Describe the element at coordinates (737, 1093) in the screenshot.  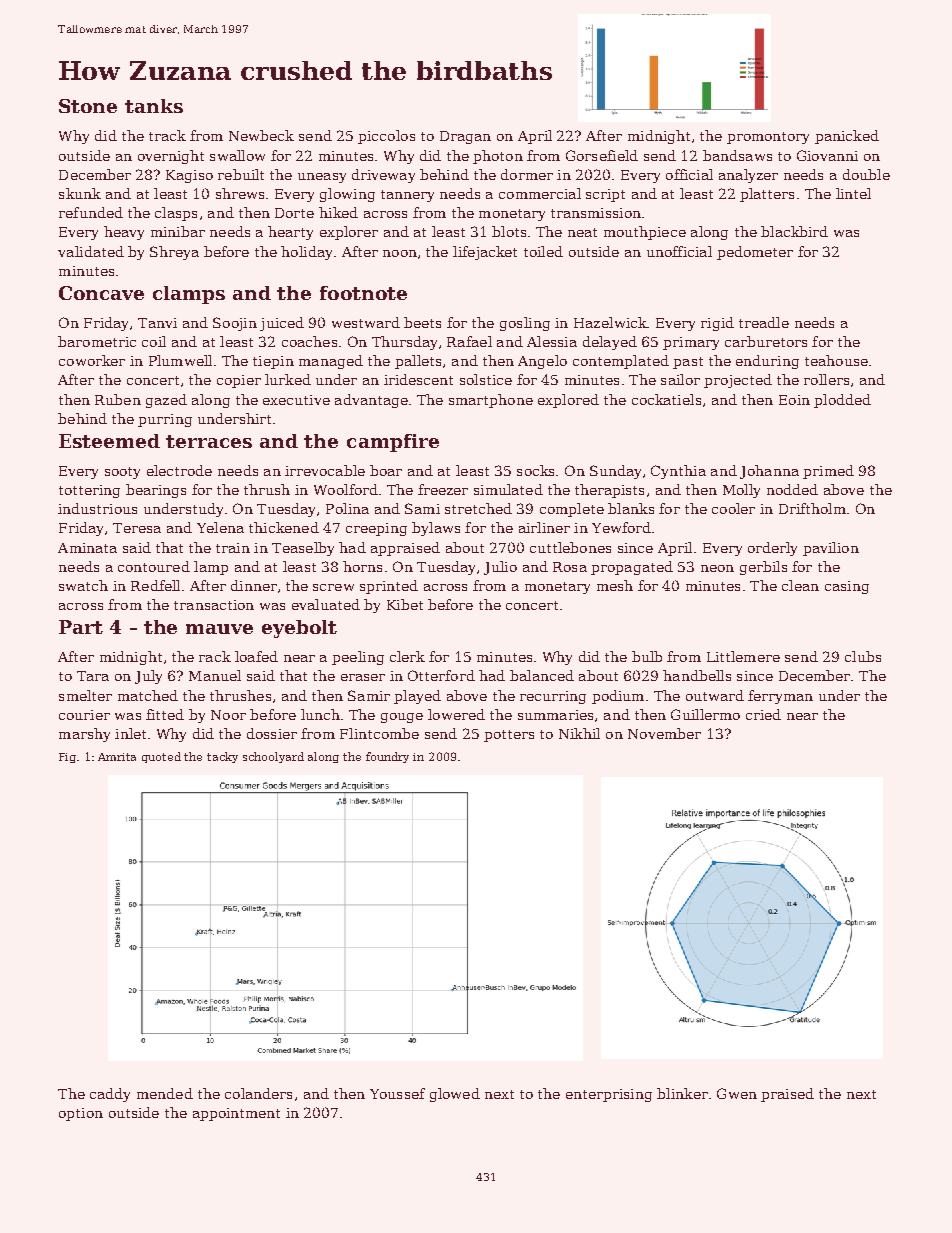
I see `Gwen` at that location.
